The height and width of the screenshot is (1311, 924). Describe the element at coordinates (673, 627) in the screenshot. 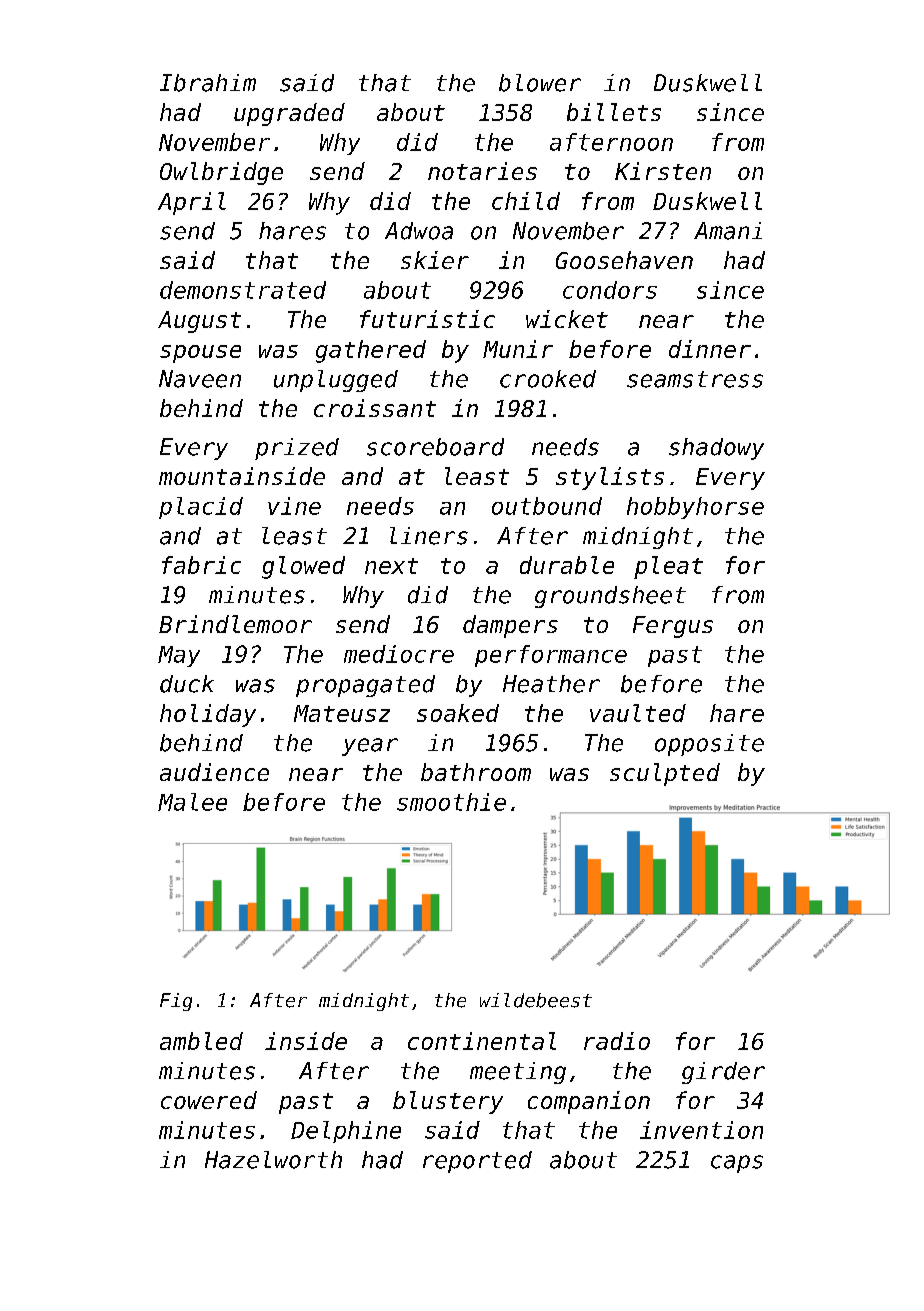

I see `Fergus` at that location.
